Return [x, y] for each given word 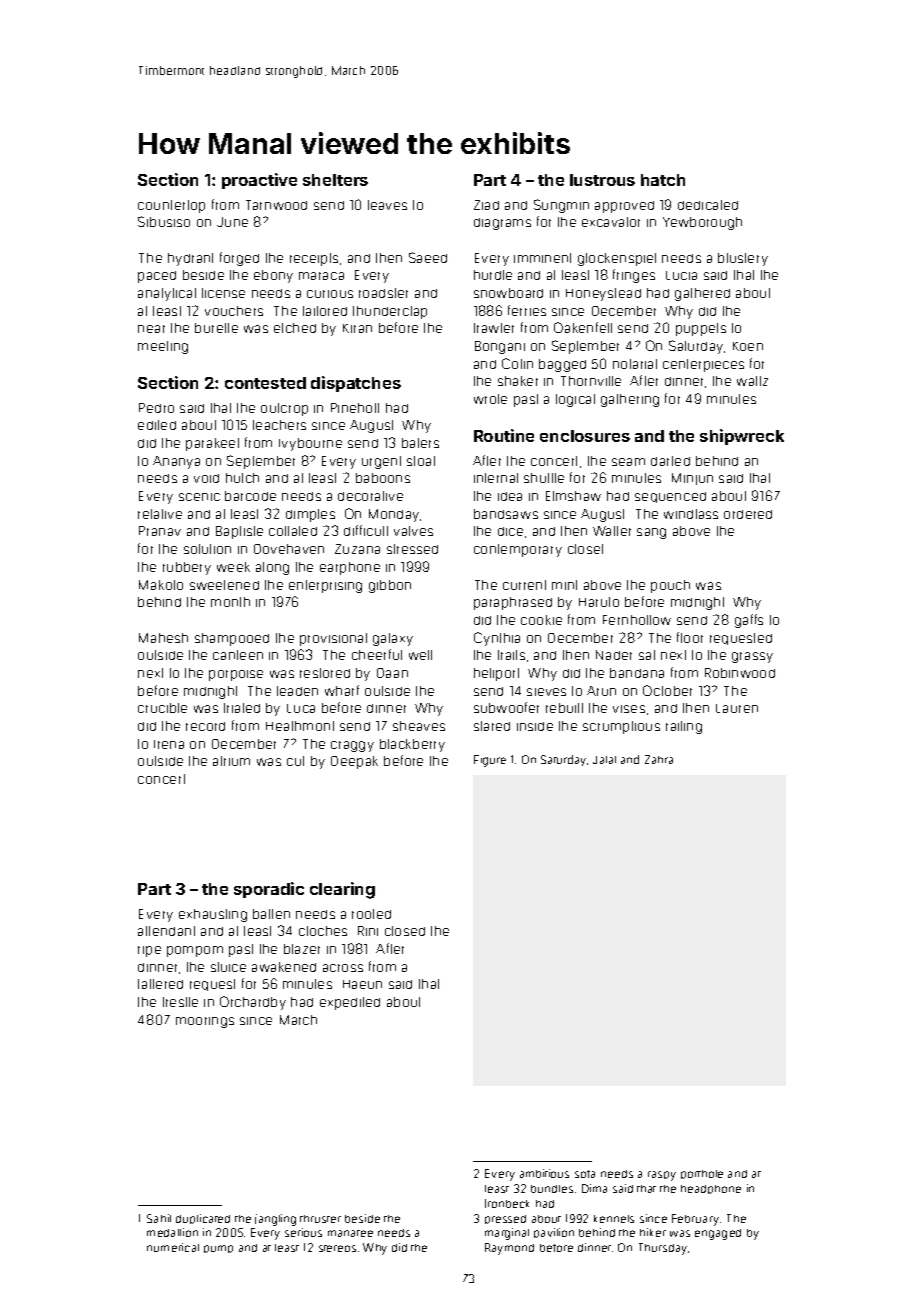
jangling [275, 1220]
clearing [342, 890]
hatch [663, 180]
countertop [171, 206]
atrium [231, 761]
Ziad [486, 205]
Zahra [659, 759]
